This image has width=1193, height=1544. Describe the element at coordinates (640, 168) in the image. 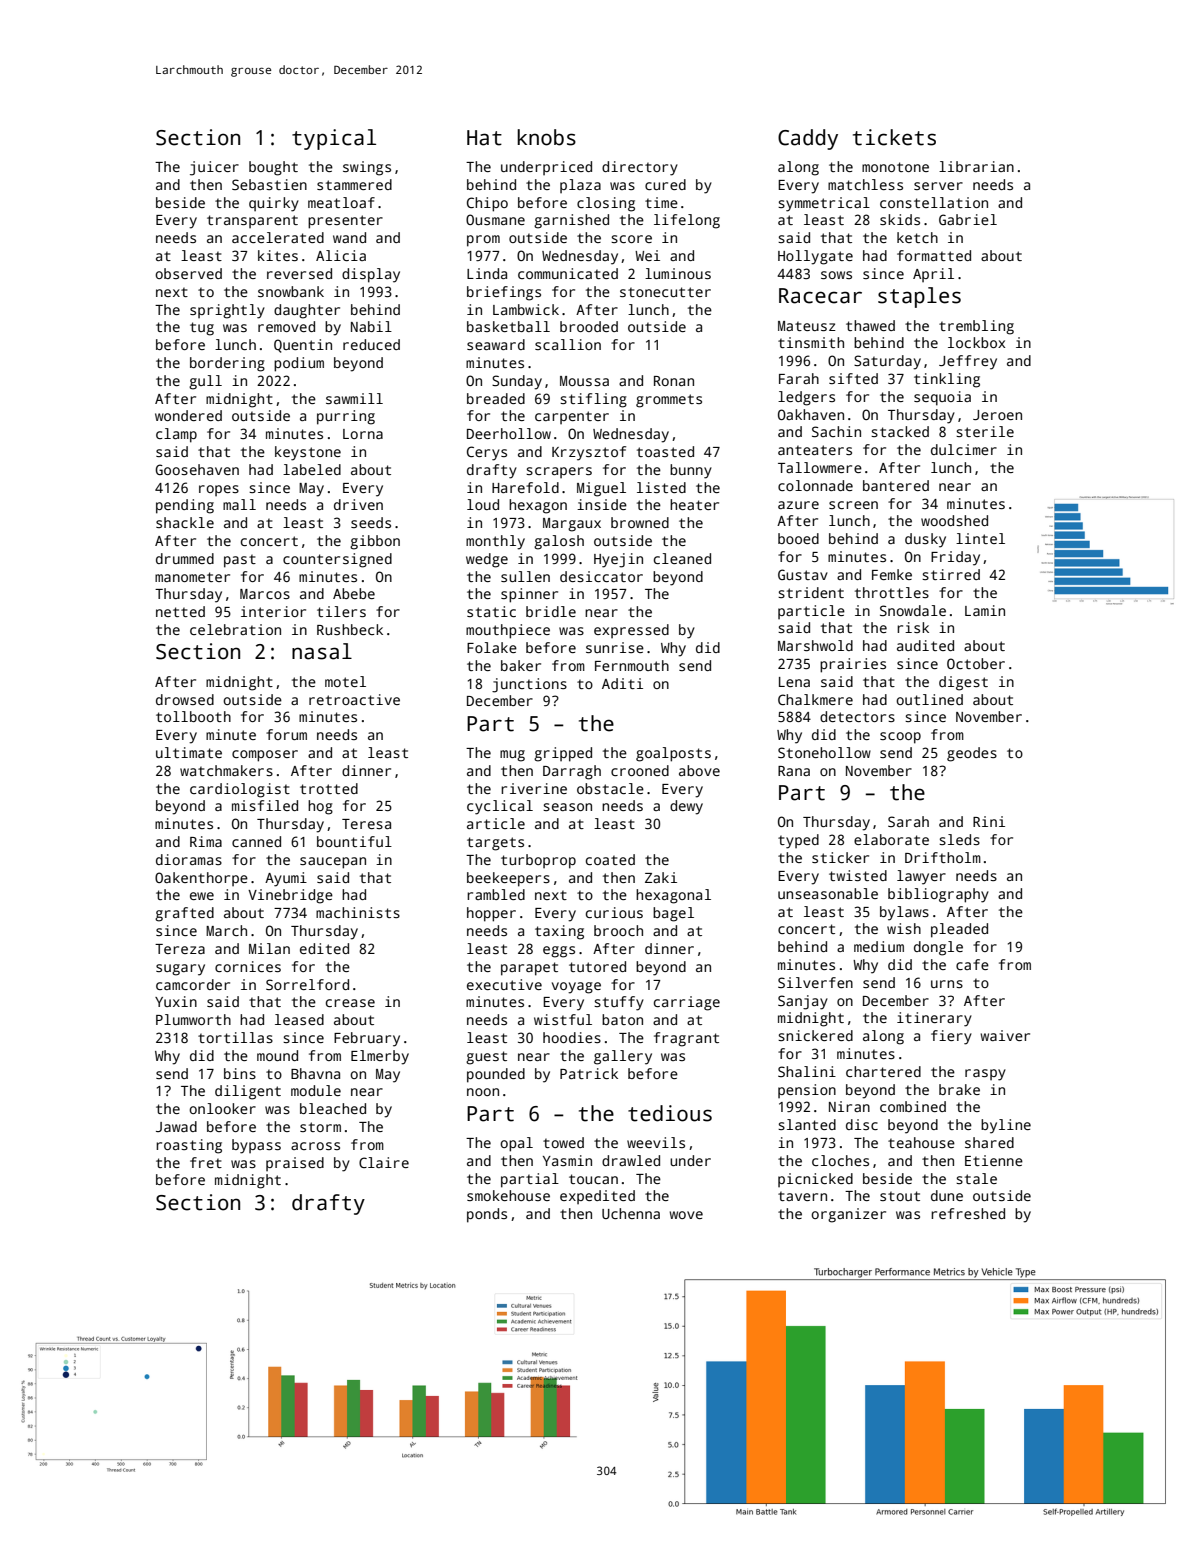

I see `directory` at that location.
